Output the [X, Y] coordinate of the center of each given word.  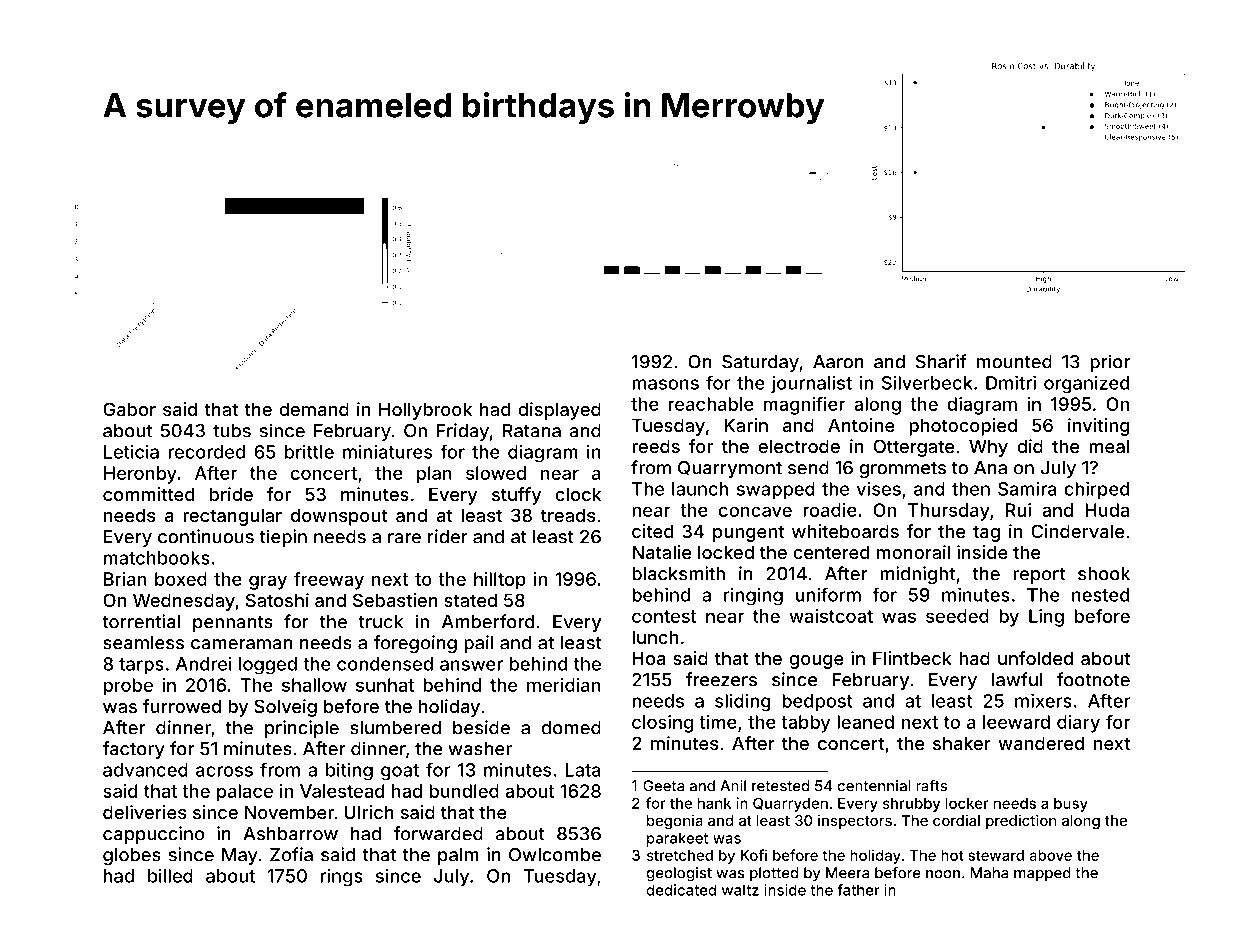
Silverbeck [927, 382]
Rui [1018, 510]
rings [341, 877]
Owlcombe [555, 855]
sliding [743, 703]
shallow [314, 685]
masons [665, 384]
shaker [962, 743]
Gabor [129, 409]
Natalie [661, 552]
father [858, 890]
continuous [206, 536]
